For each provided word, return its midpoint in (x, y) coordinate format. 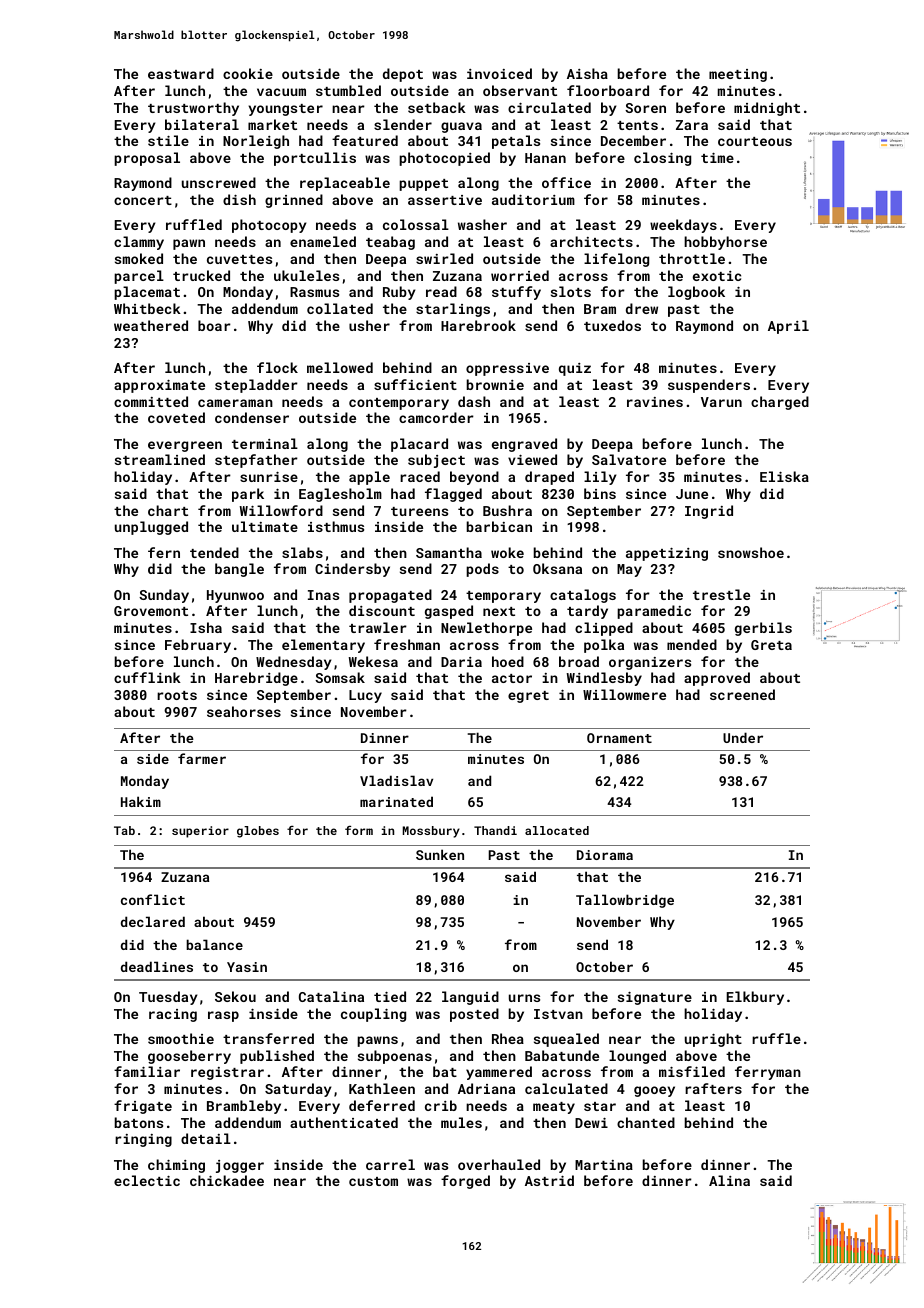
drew (642, 308)
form (359, 830)
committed (151, 401)
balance (214, 944)
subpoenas (395, 1057)
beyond (474, 478)
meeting (738, 75)
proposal (147, 159)
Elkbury (755, 998)
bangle (239, 570)
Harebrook (478, 325)
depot (403, 75)
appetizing (667, 554)
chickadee (227, 1180)
